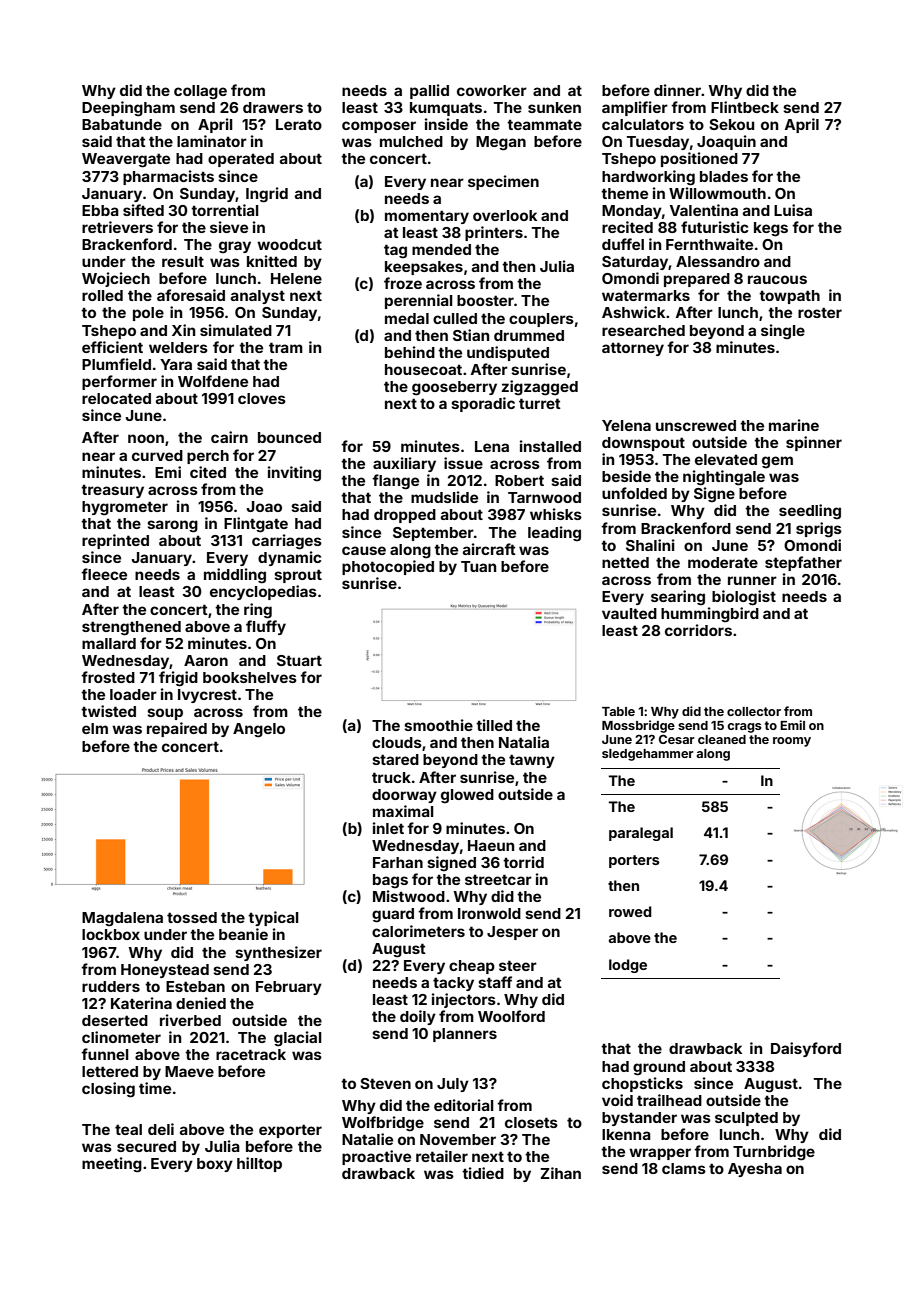 Image resolution: width=924 pixels, height=1308 pixels. I want to click on pallid, so click(429, 91).
